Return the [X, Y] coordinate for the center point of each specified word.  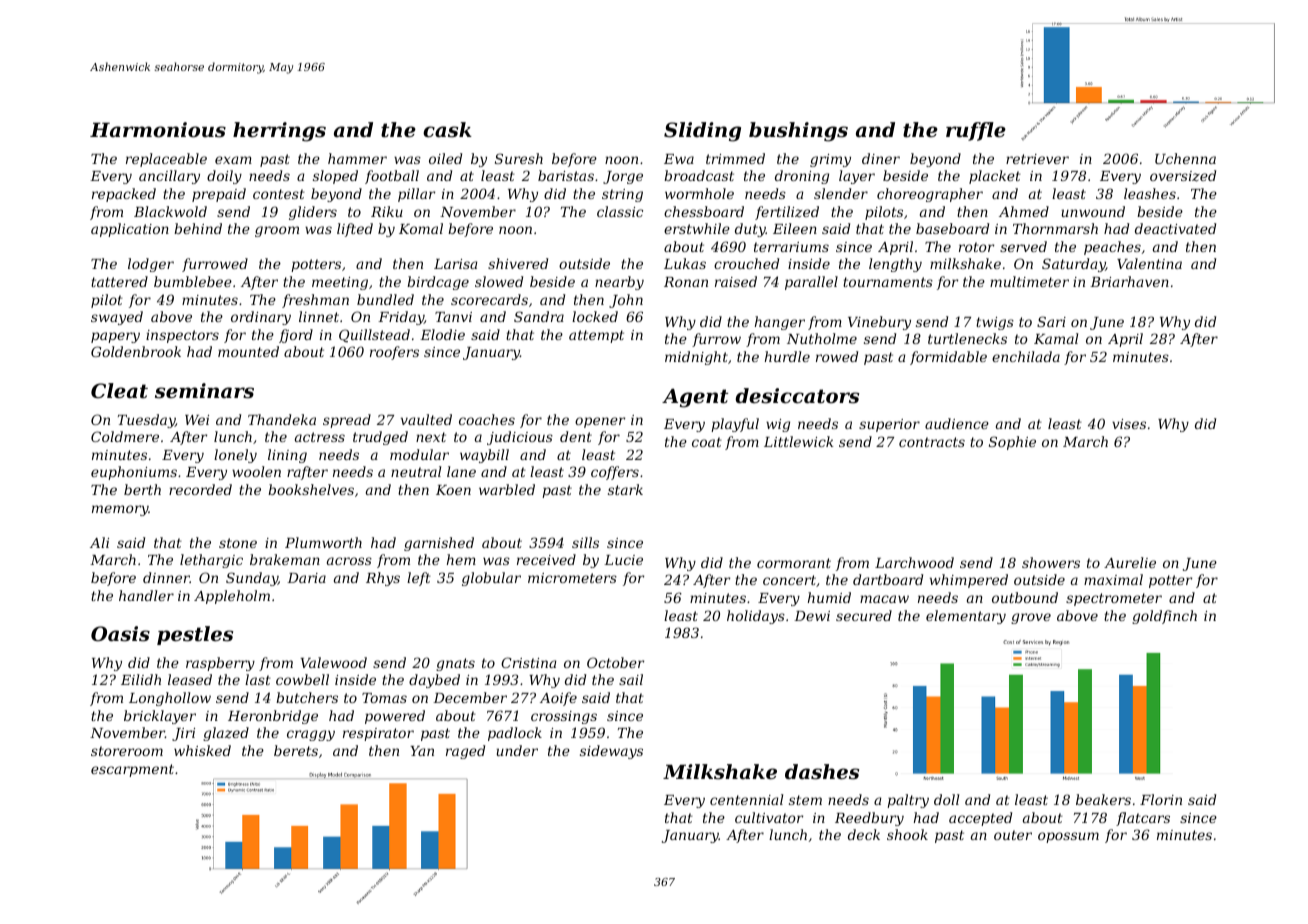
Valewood [333, 662]
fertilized [787, 213]
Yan [422, 751]
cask [447, 130]
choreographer [930, 195]
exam [233, 160]
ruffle [976, 131]
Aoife [558, 699]
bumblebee [193, 281]
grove [1031, 618]
